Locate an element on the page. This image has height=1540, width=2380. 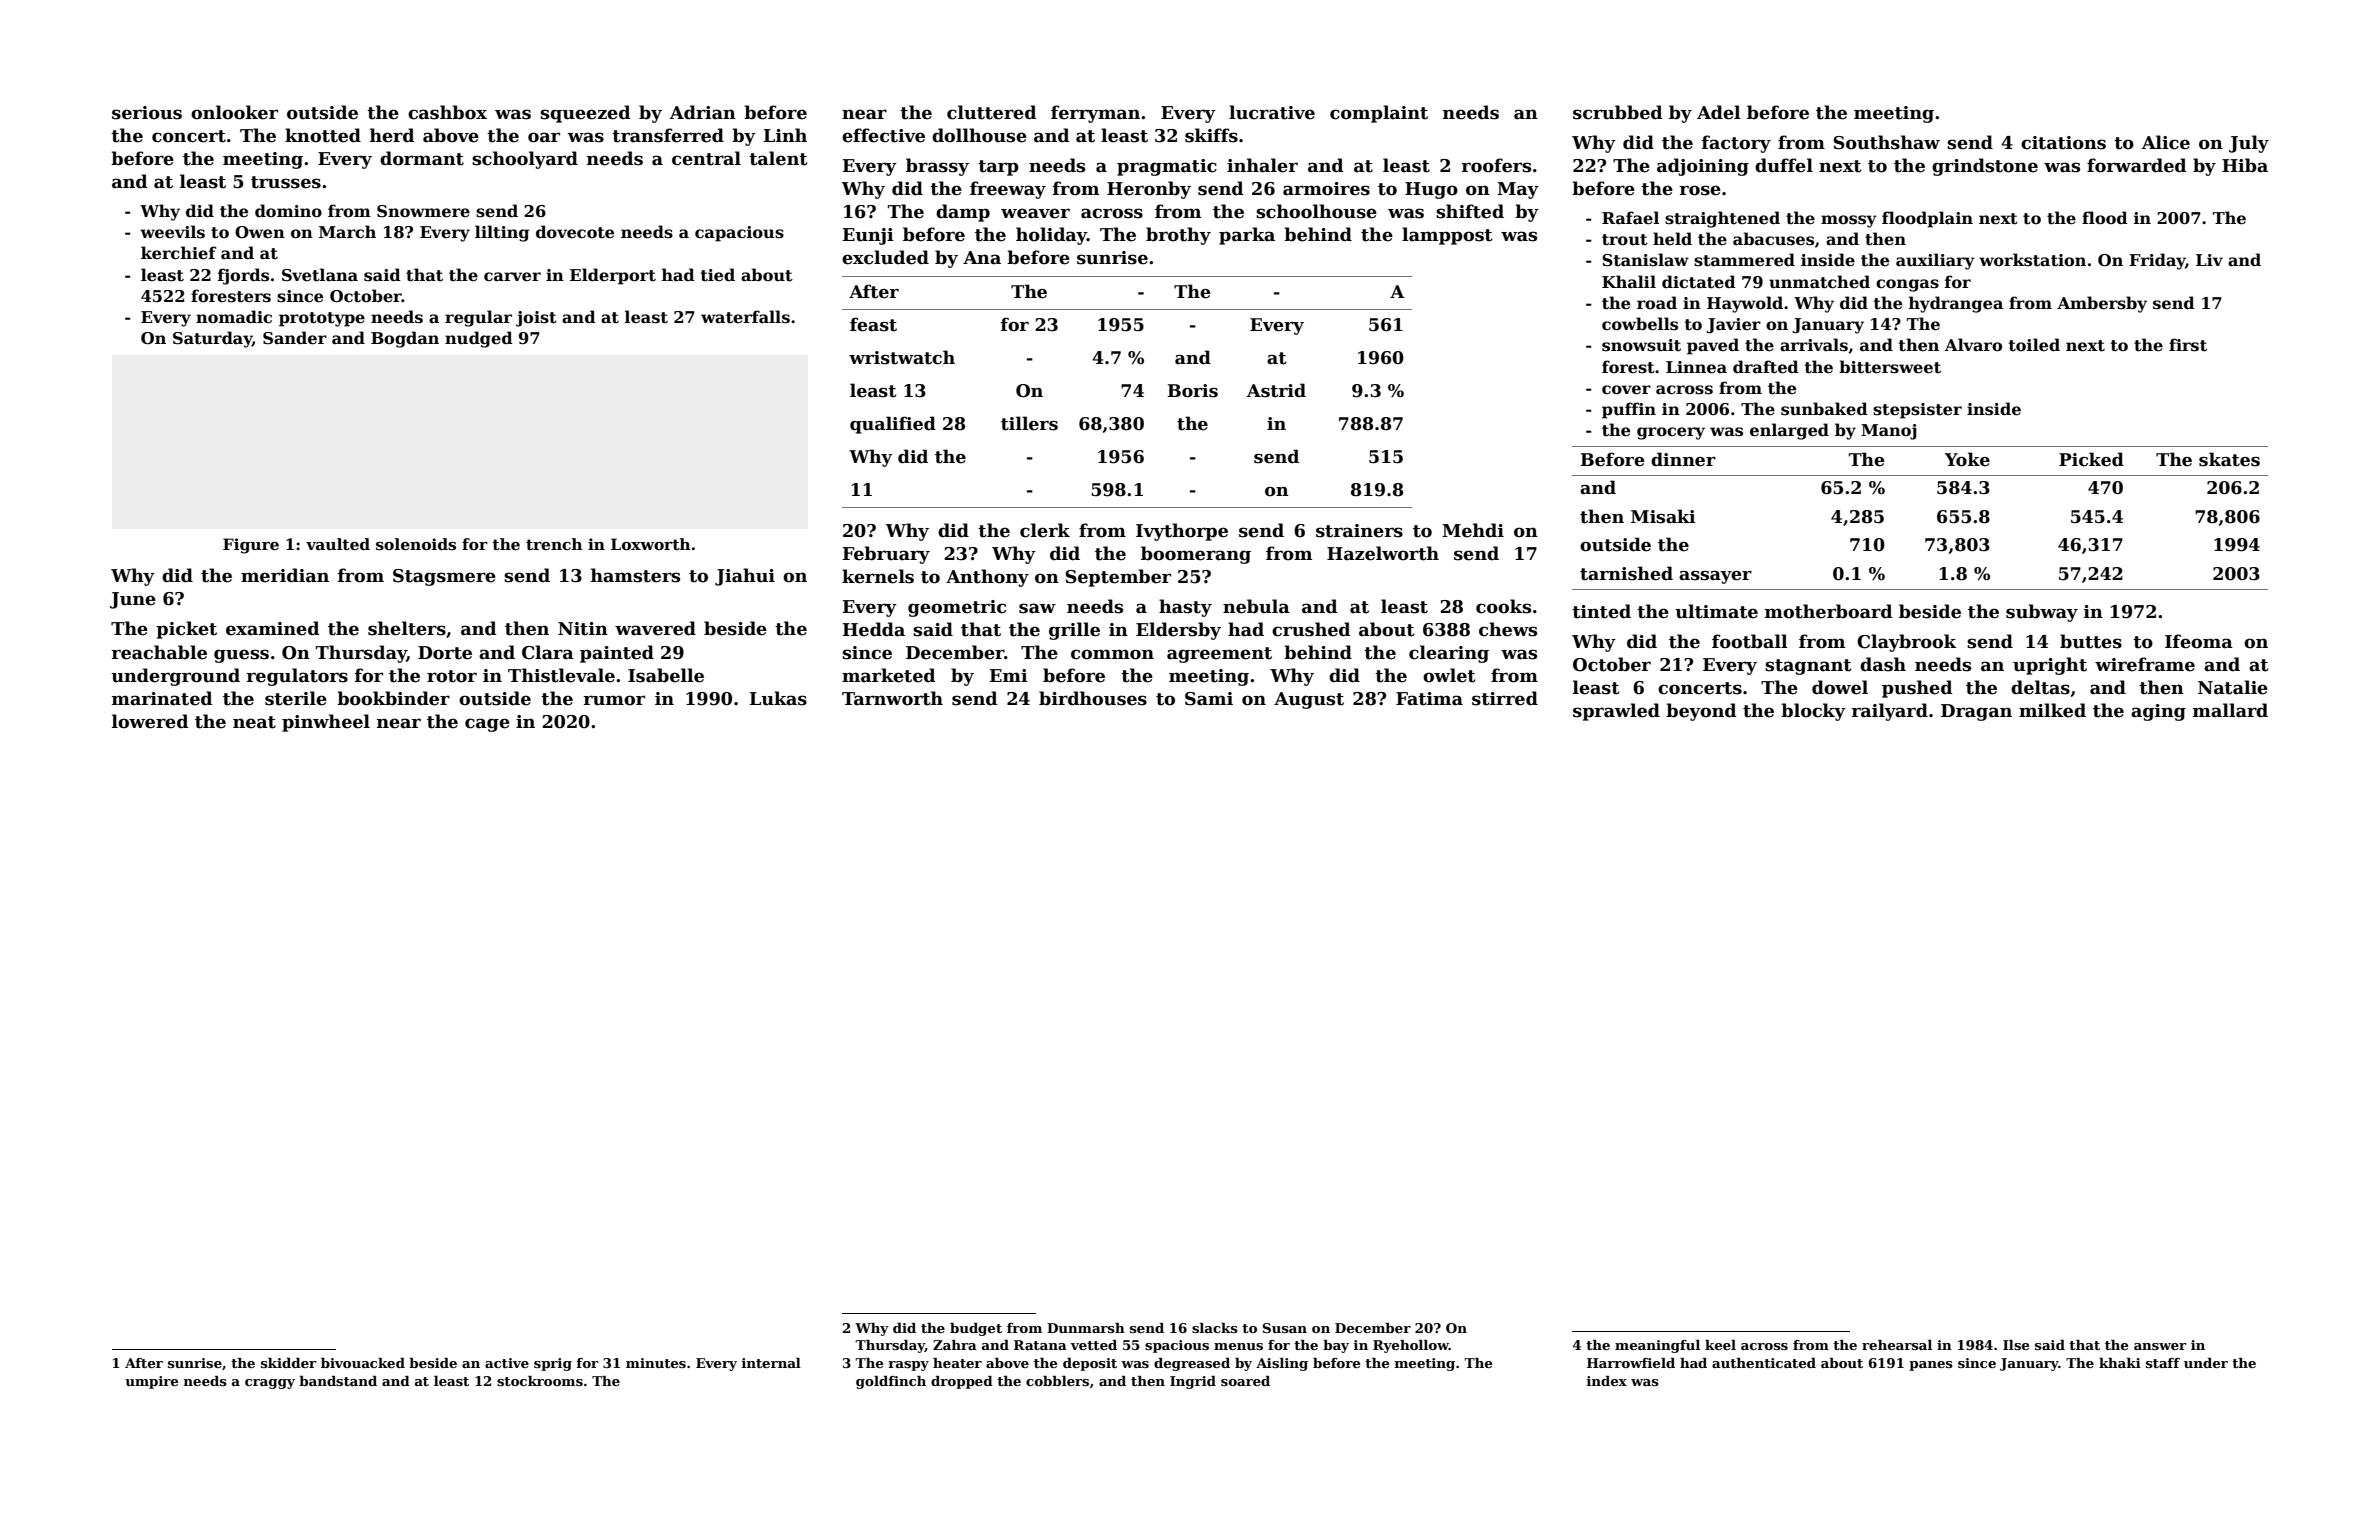
aging is located at coordinates (2158, 712).
